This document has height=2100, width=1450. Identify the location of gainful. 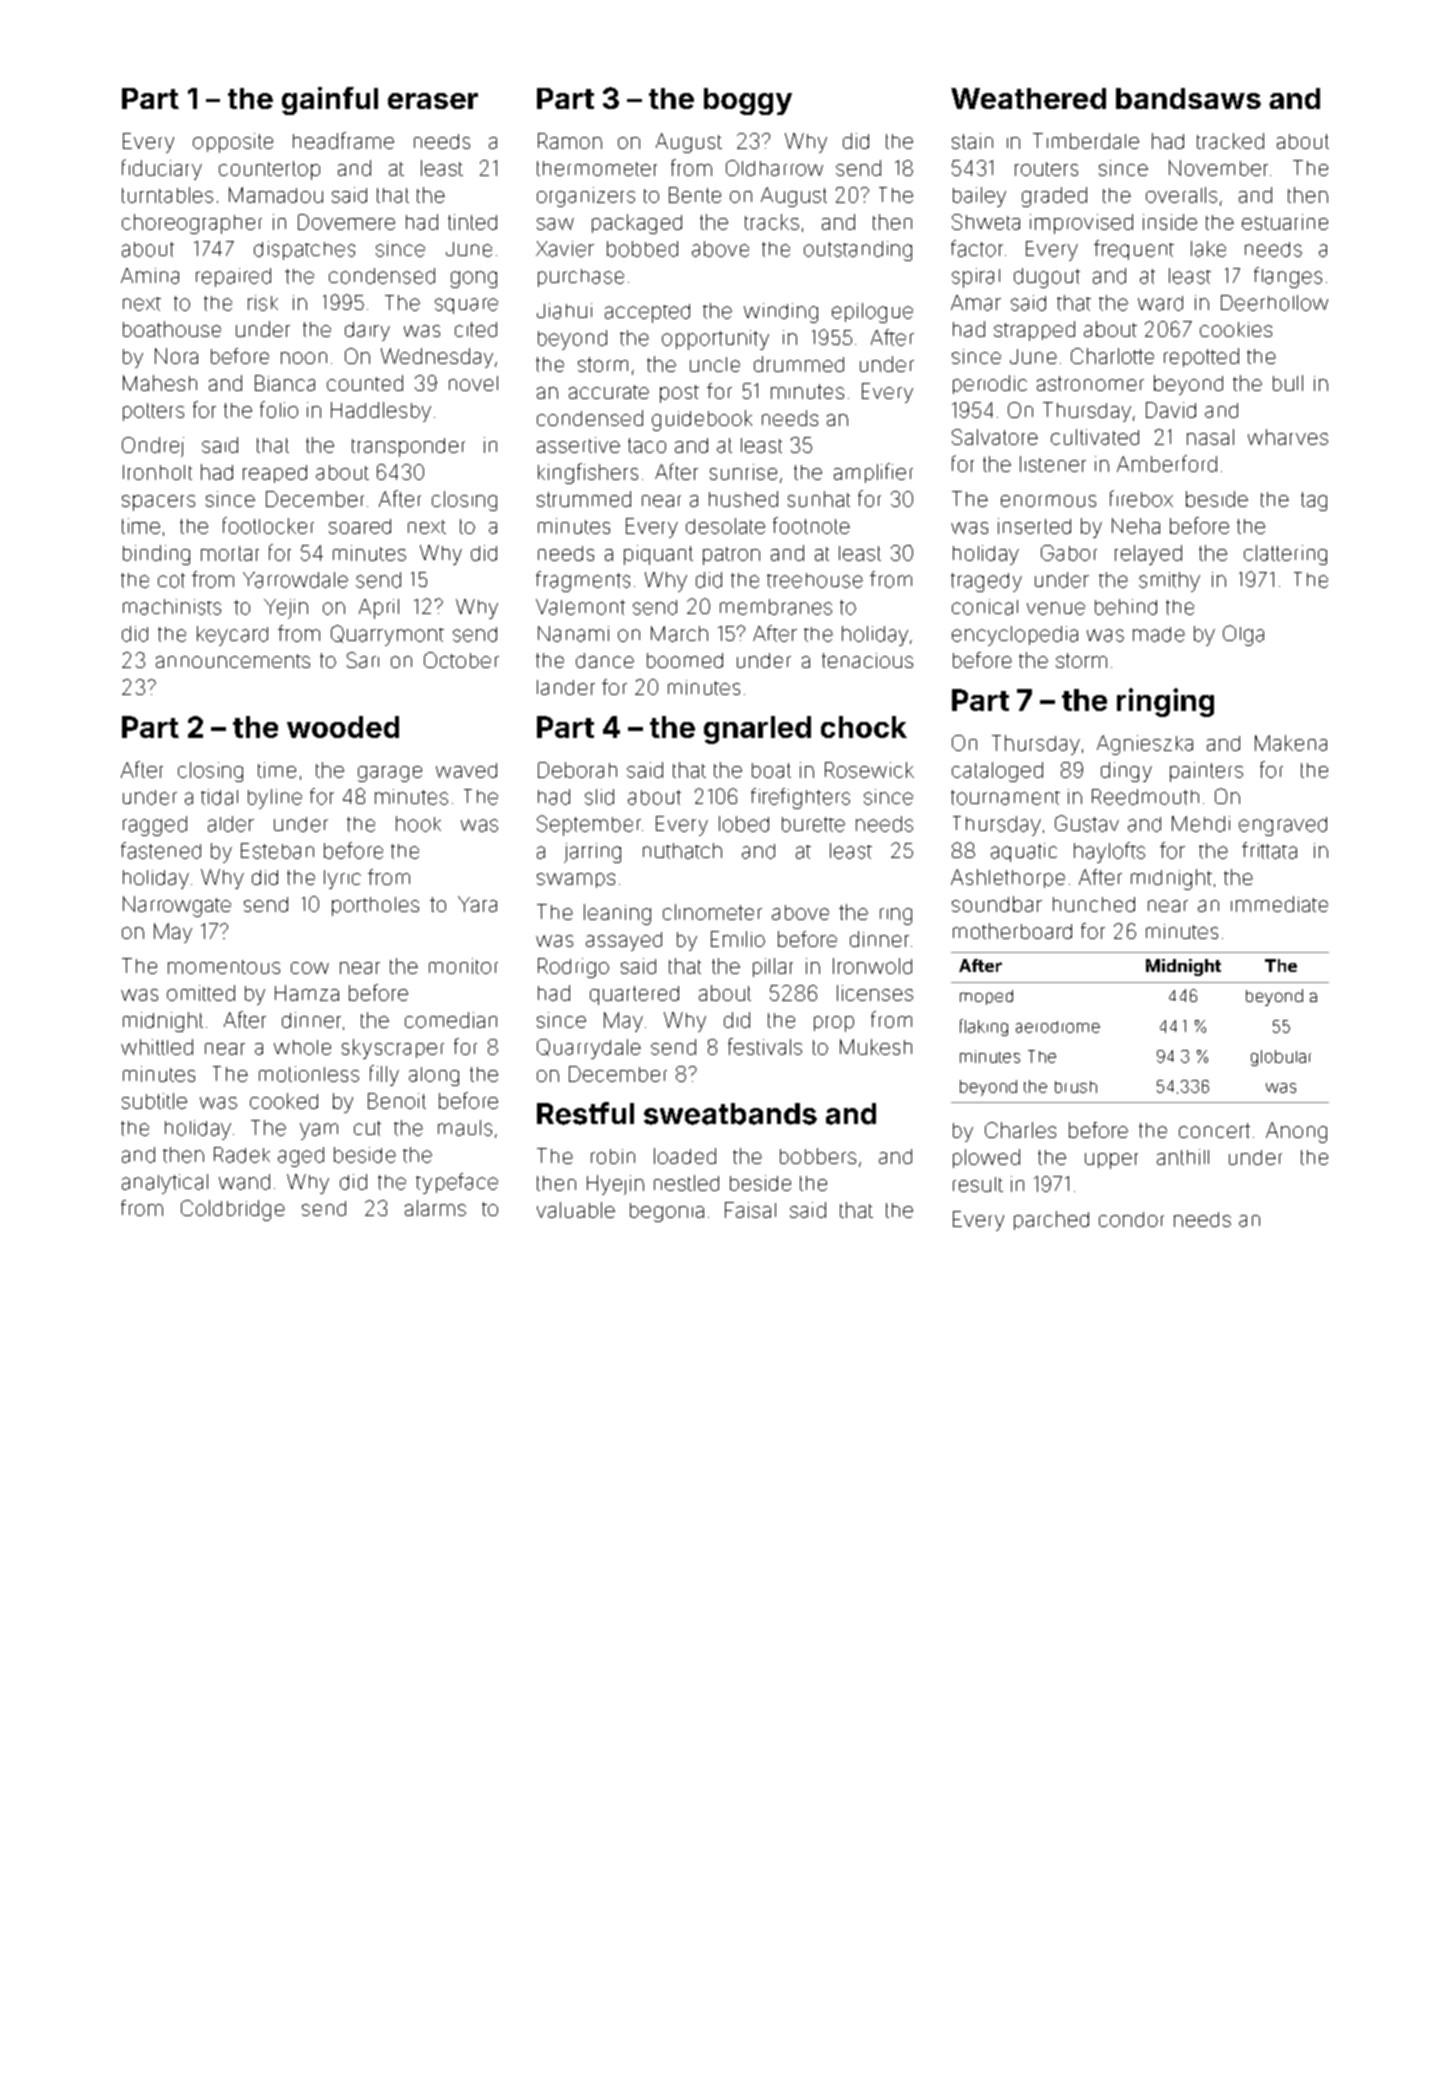
(330, 101).
